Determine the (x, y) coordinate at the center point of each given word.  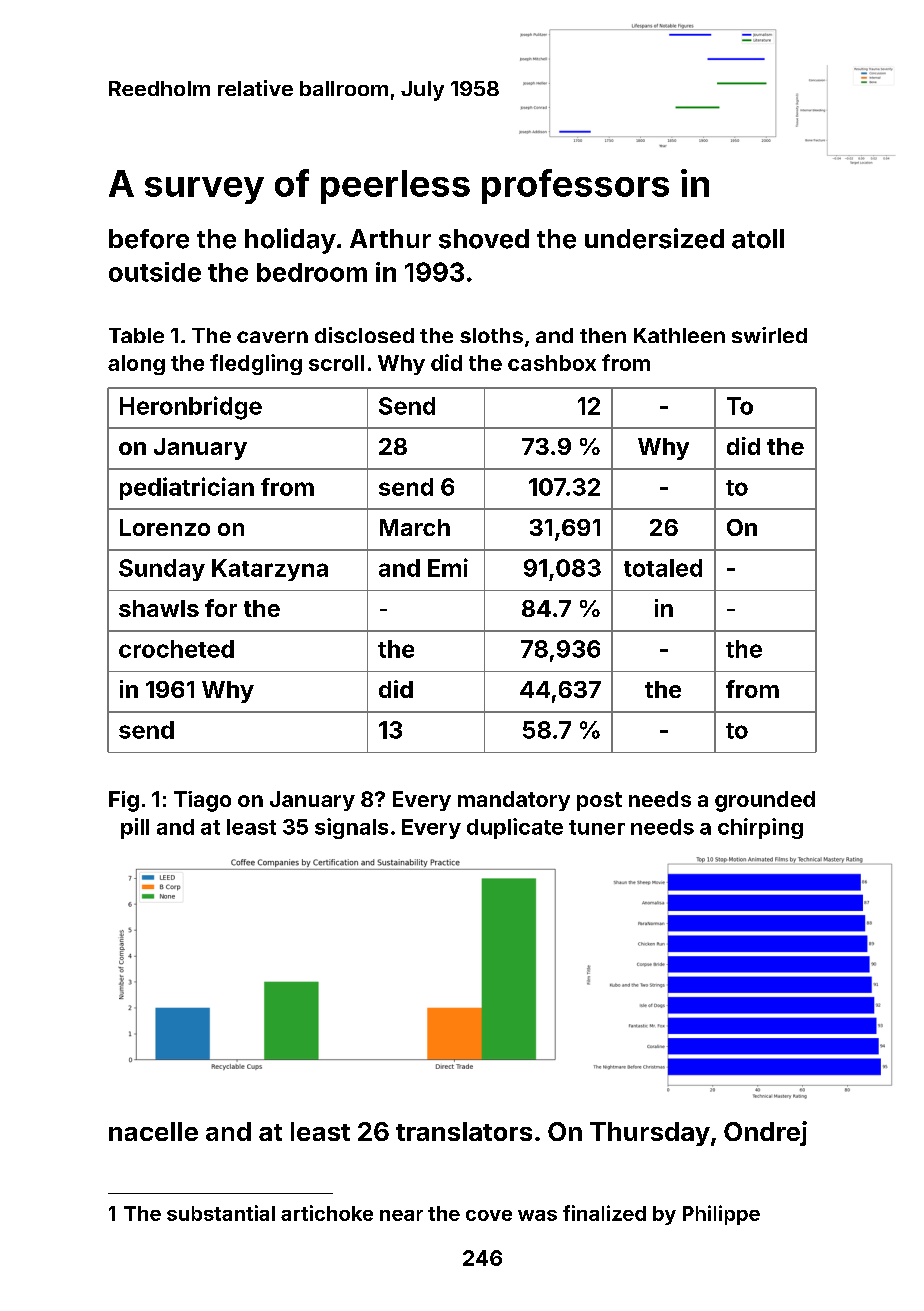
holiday (290, 241)
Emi (448, 567)
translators (464, 1131)
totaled (663, 568)
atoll (758, 239)
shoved (484, 239)
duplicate (515, 828)
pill (135, 828)
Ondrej (765, 1133)
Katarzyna (270, 570)
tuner (597, 827)
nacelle (153, 1131)
